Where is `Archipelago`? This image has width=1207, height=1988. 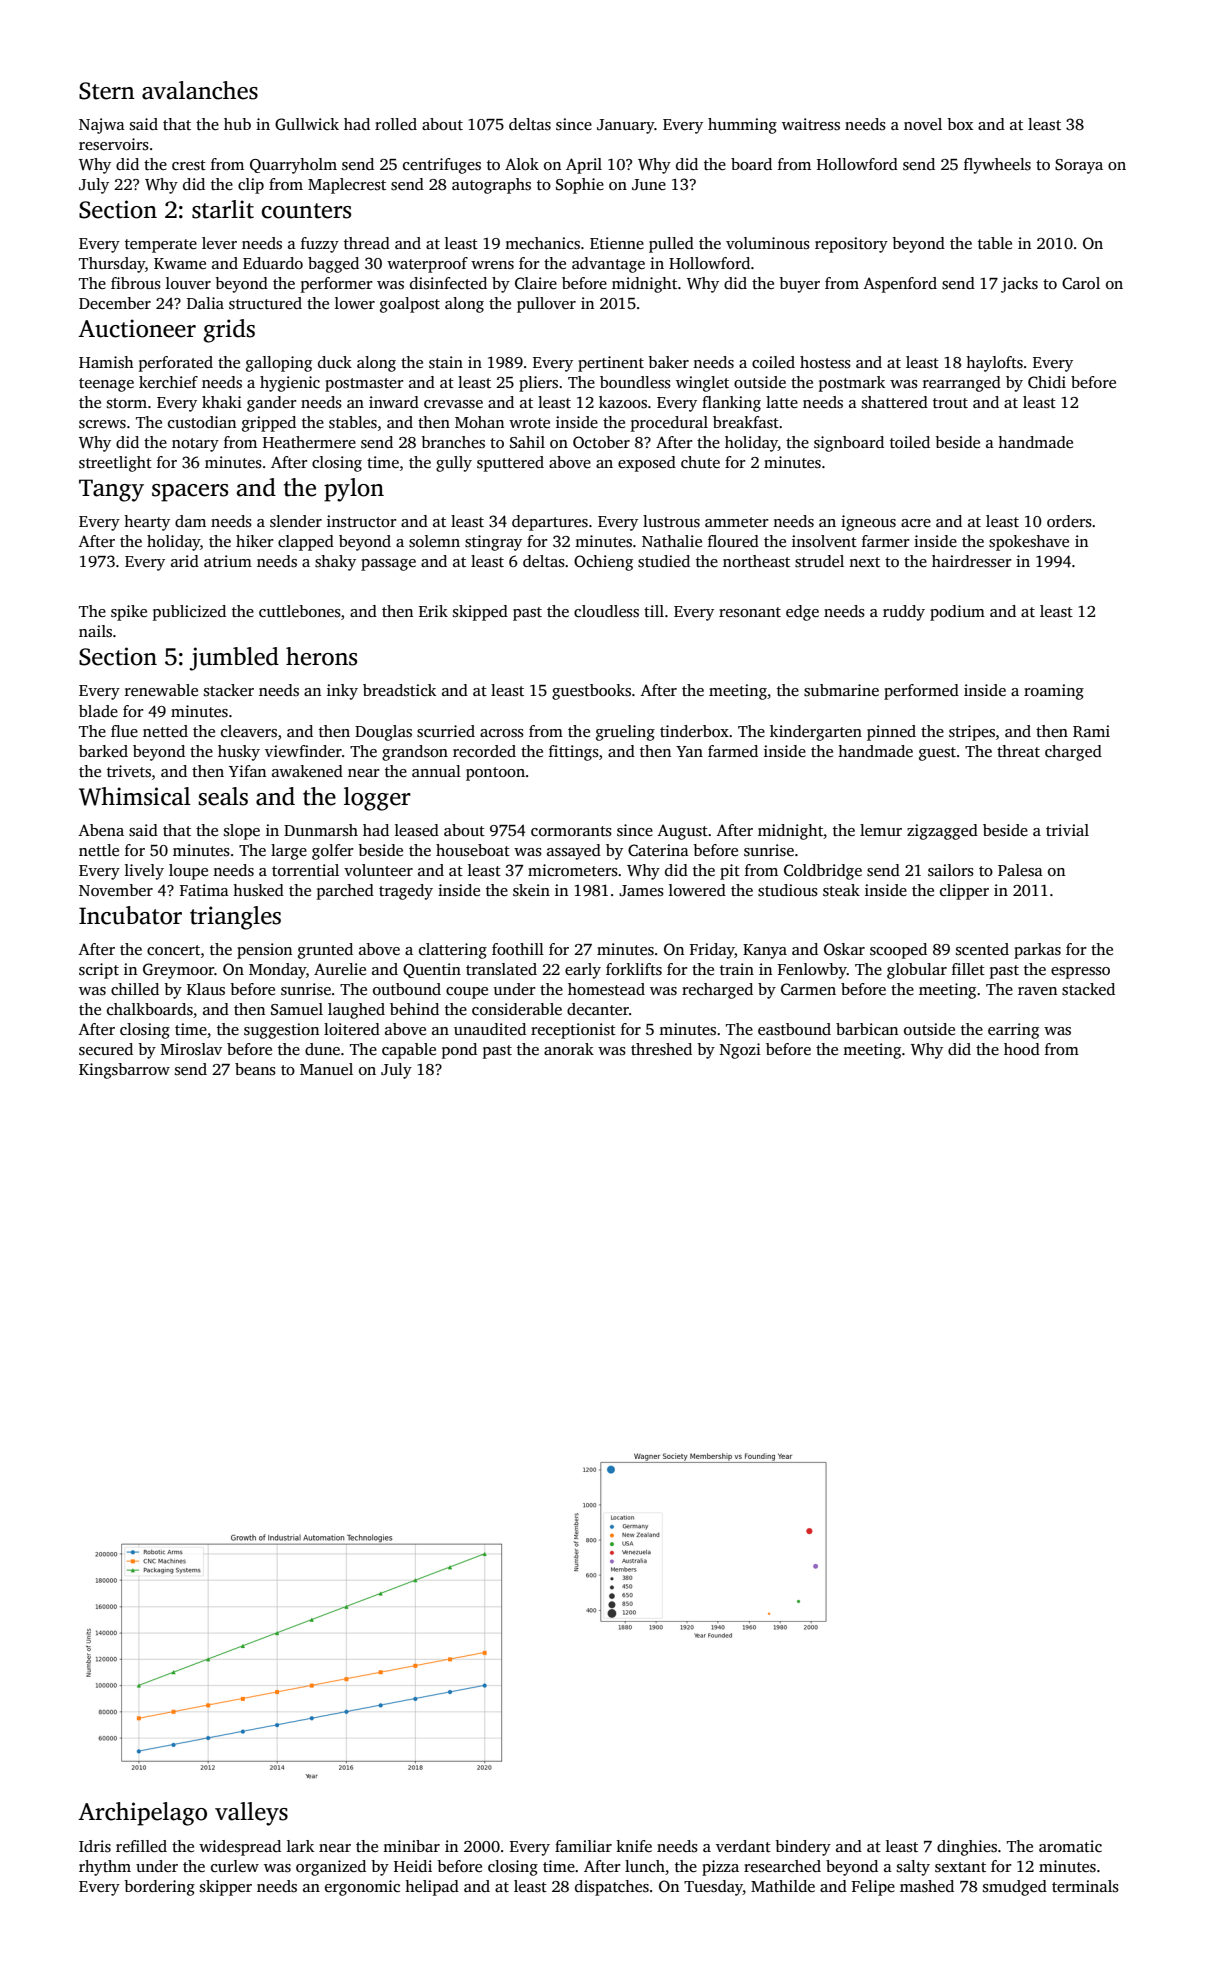 Archipelago is located at coordinates (142, 1814).
